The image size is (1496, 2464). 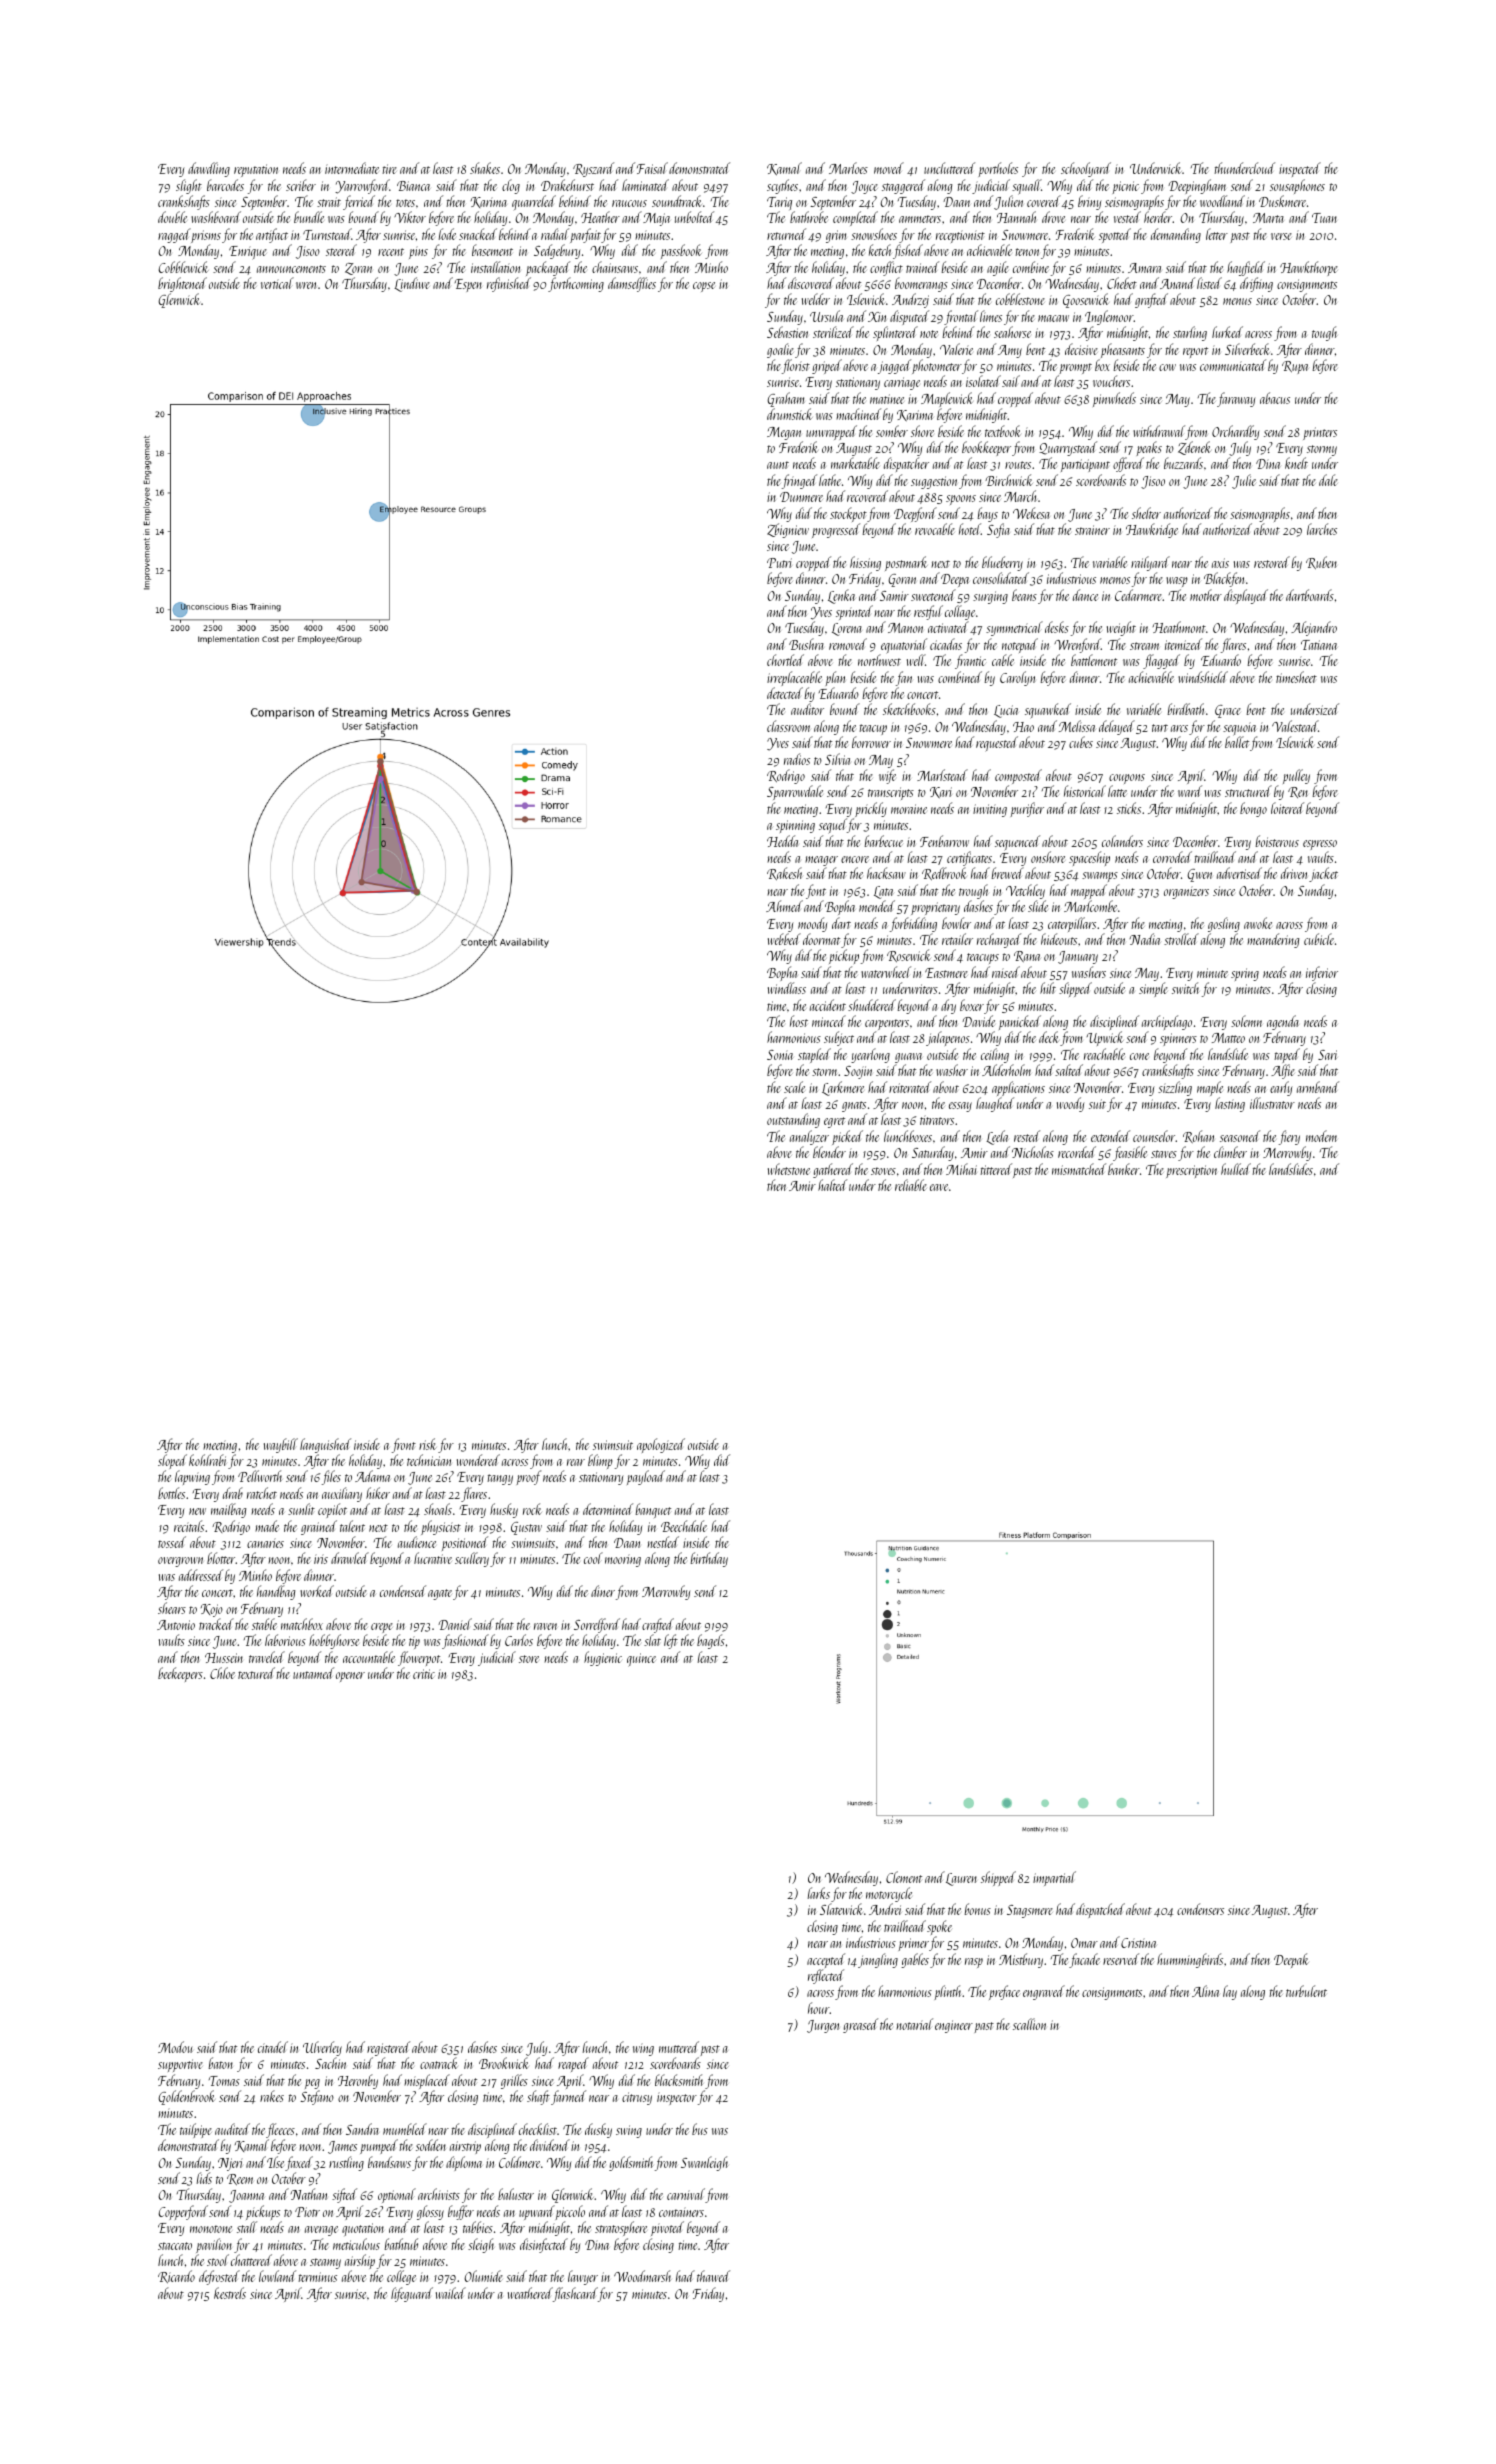 What do you see at coordinates (713, 2276) in the screenshot?
I see `thawed` at bounding box center [713, 2276].
